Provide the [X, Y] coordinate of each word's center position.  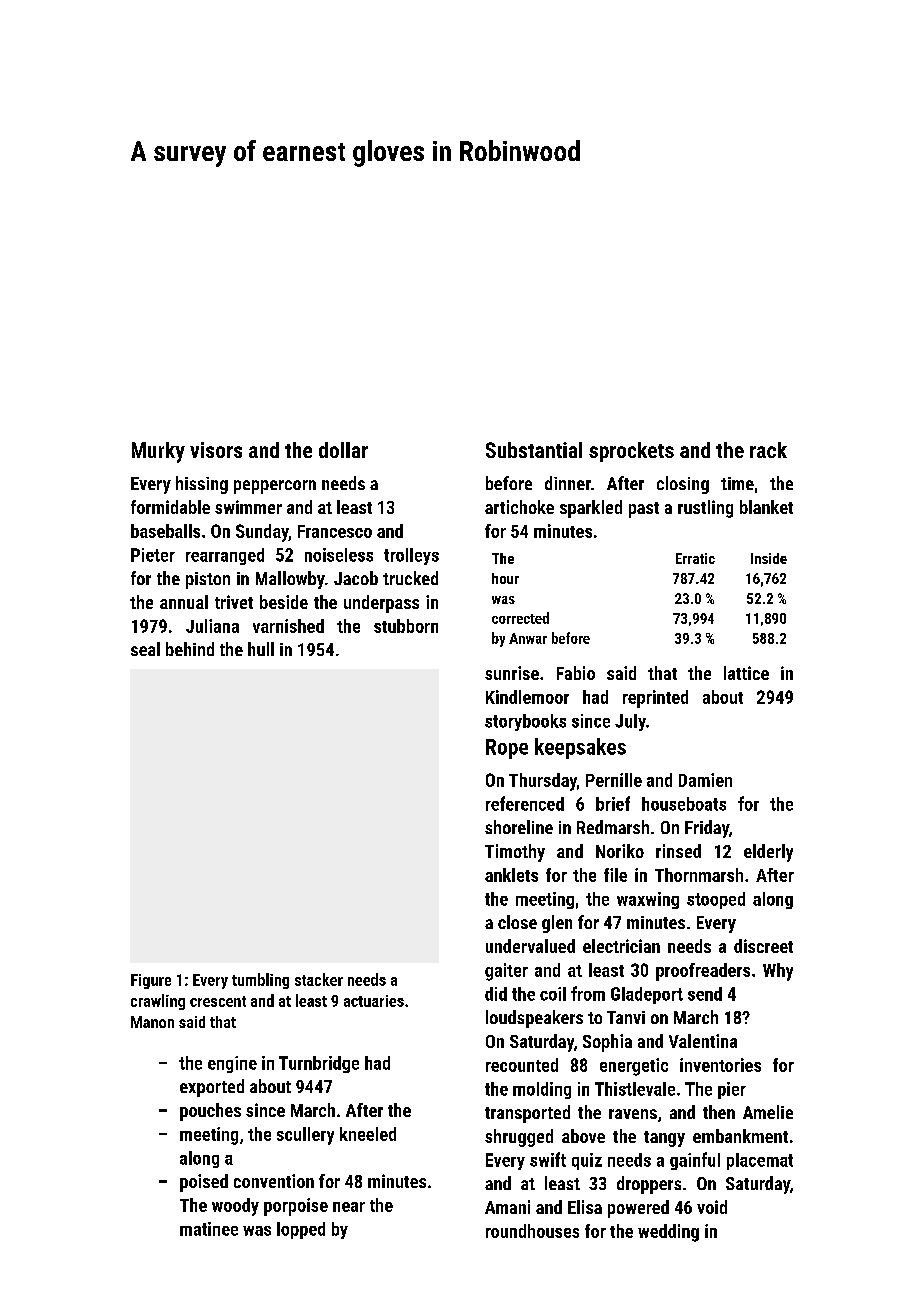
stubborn [406, 626]
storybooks [525, 722]
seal [145, 649]
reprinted [655, 699]
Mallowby [290, 580]
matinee [209, 1229]
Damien [705, 780]
